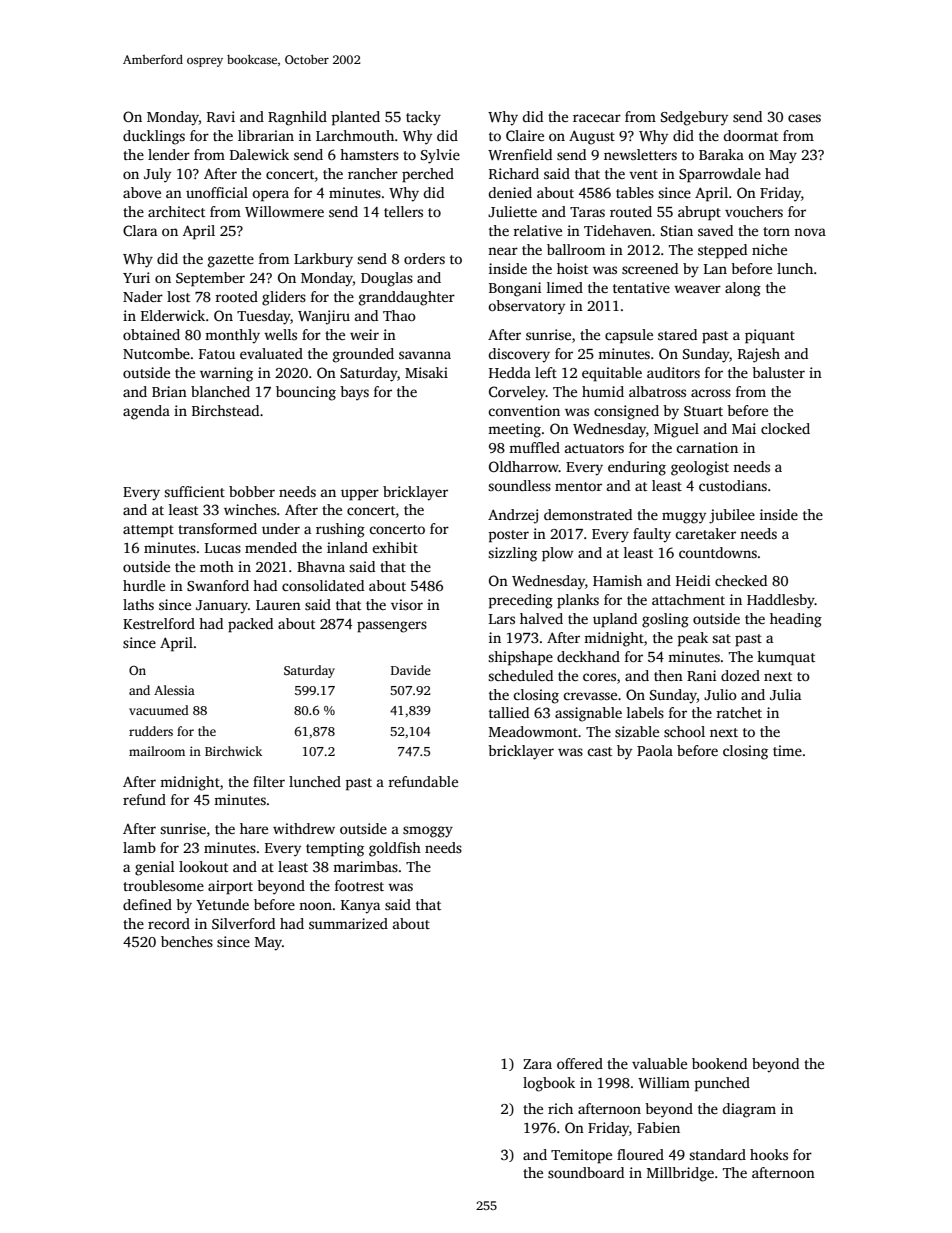 This screenshot has width=952, height=1233. Describe the element at coordinates (586, 1172) in the screenshot. I see `soundboard` at that location.
